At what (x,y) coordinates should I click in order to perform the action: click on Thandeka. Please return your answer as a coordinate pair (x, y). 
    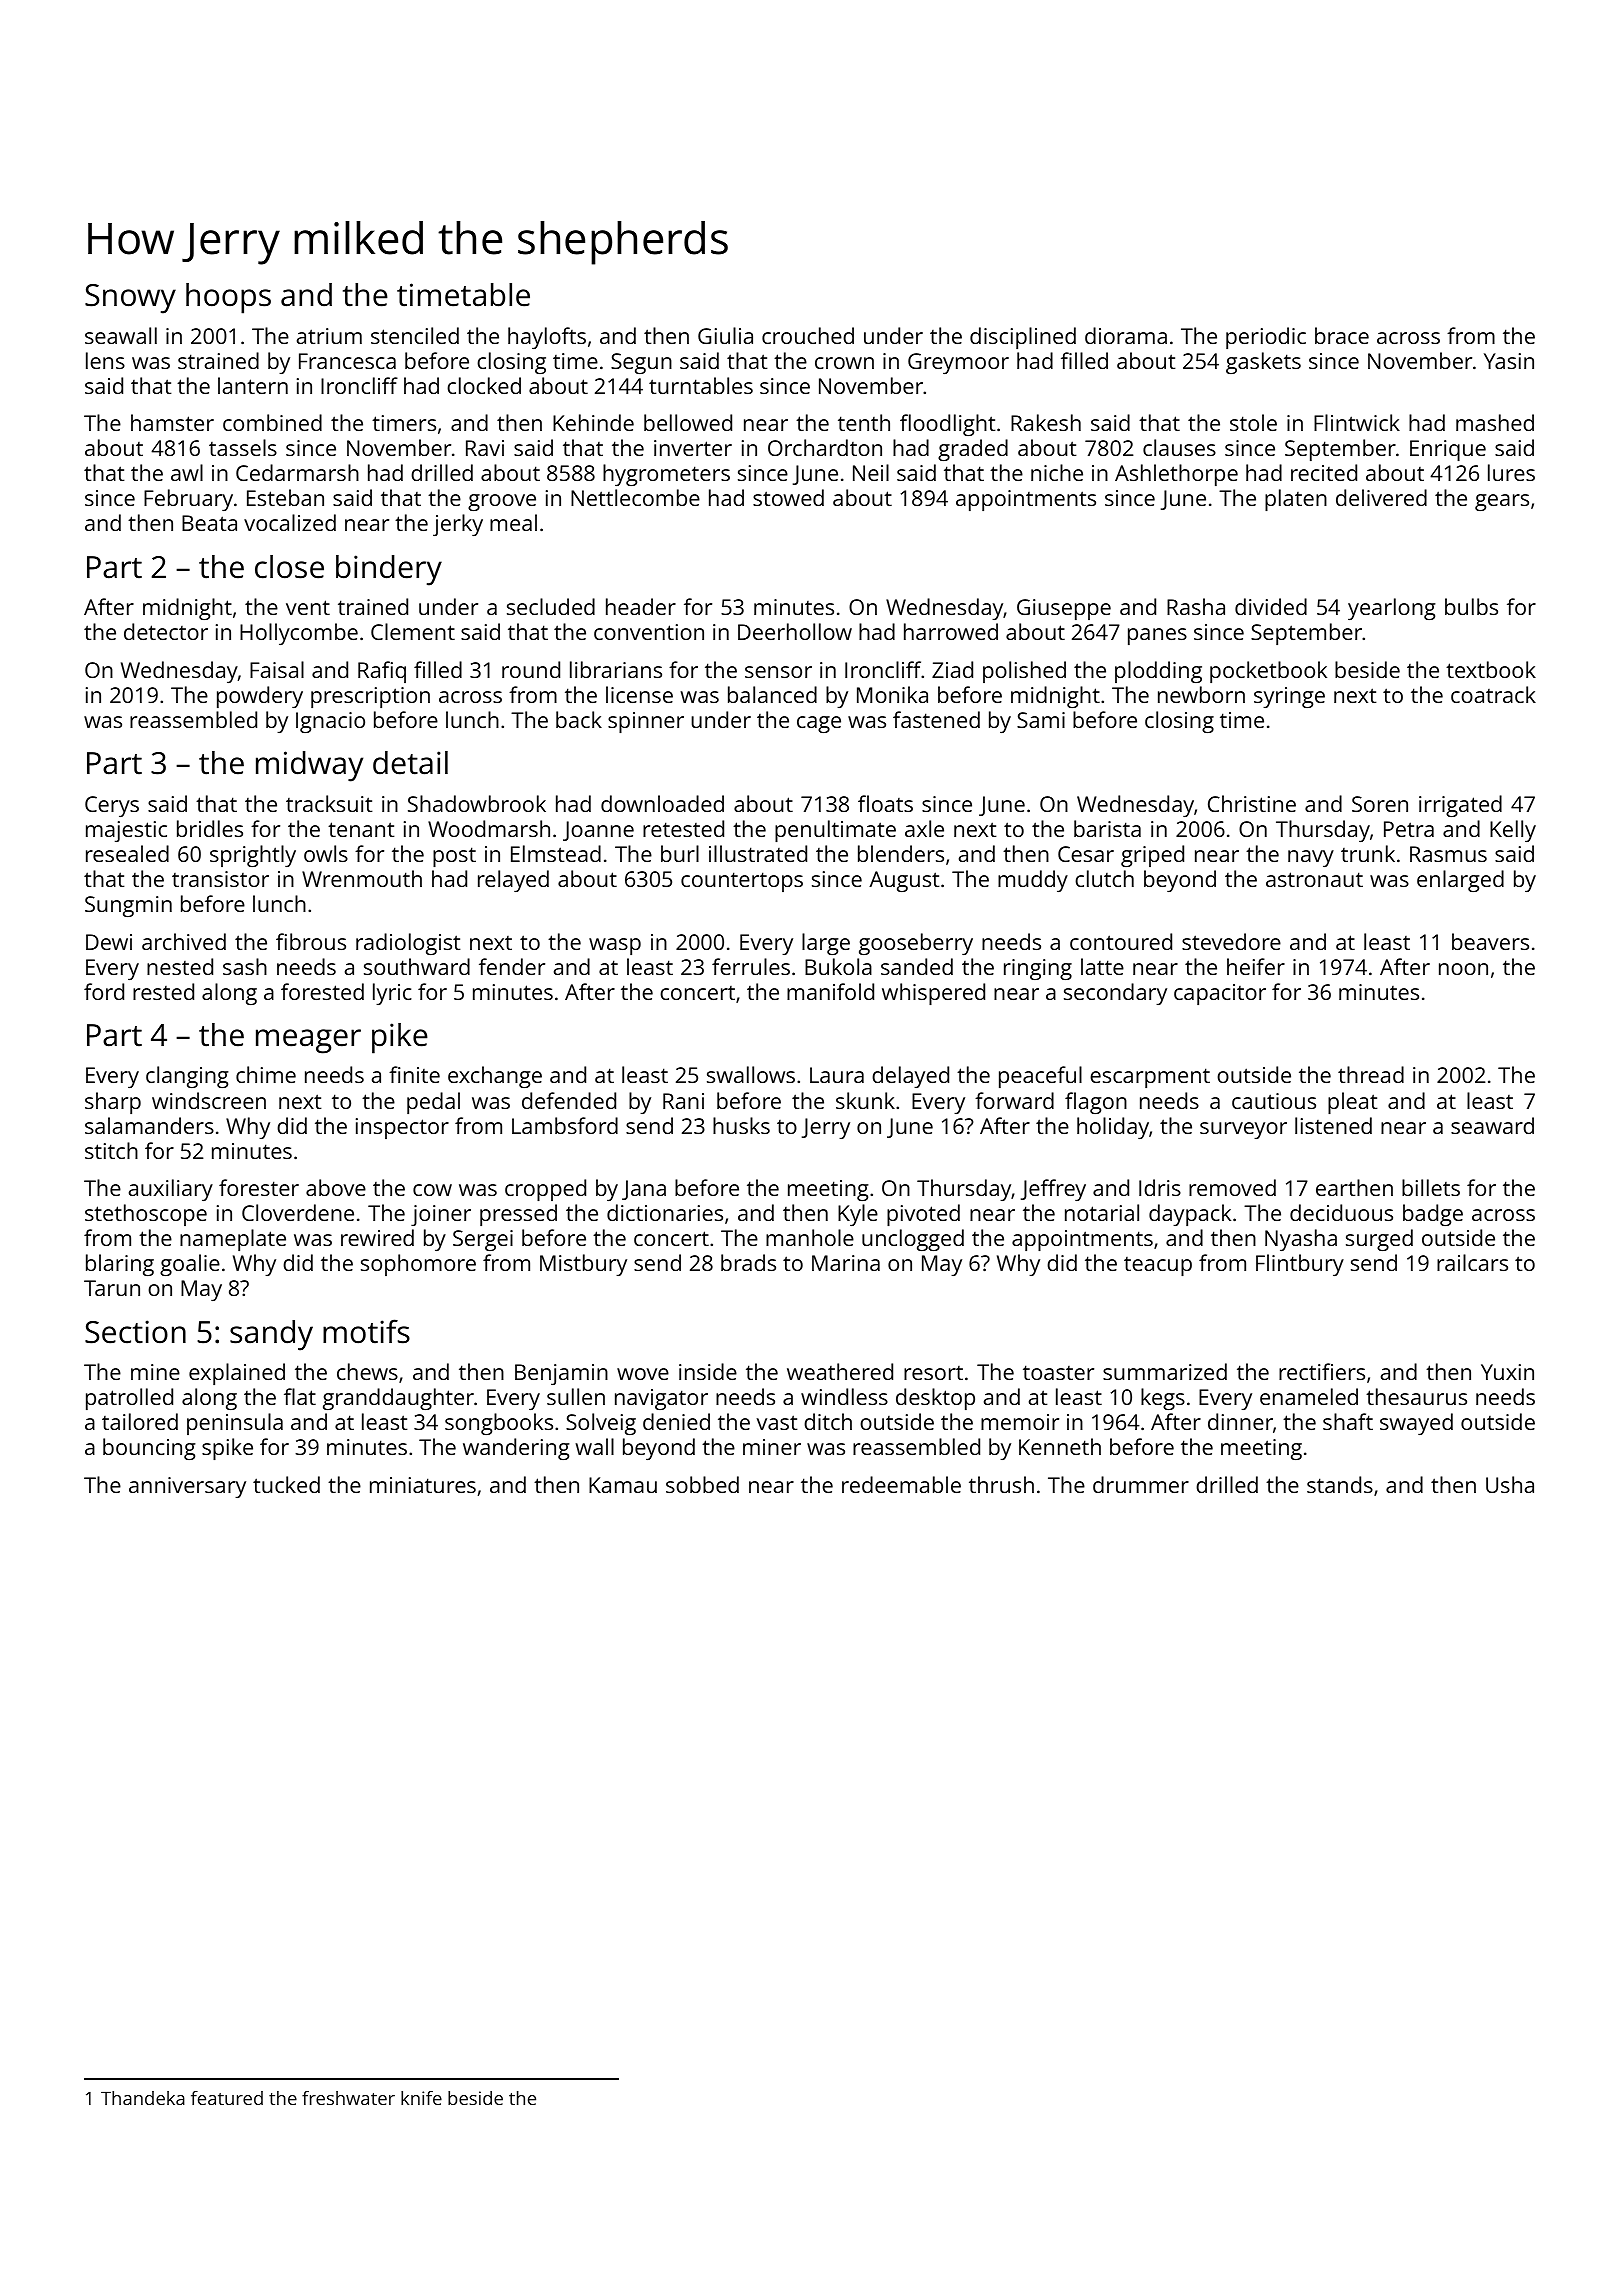
    Looking at the image, I should click on (143, 2098).
